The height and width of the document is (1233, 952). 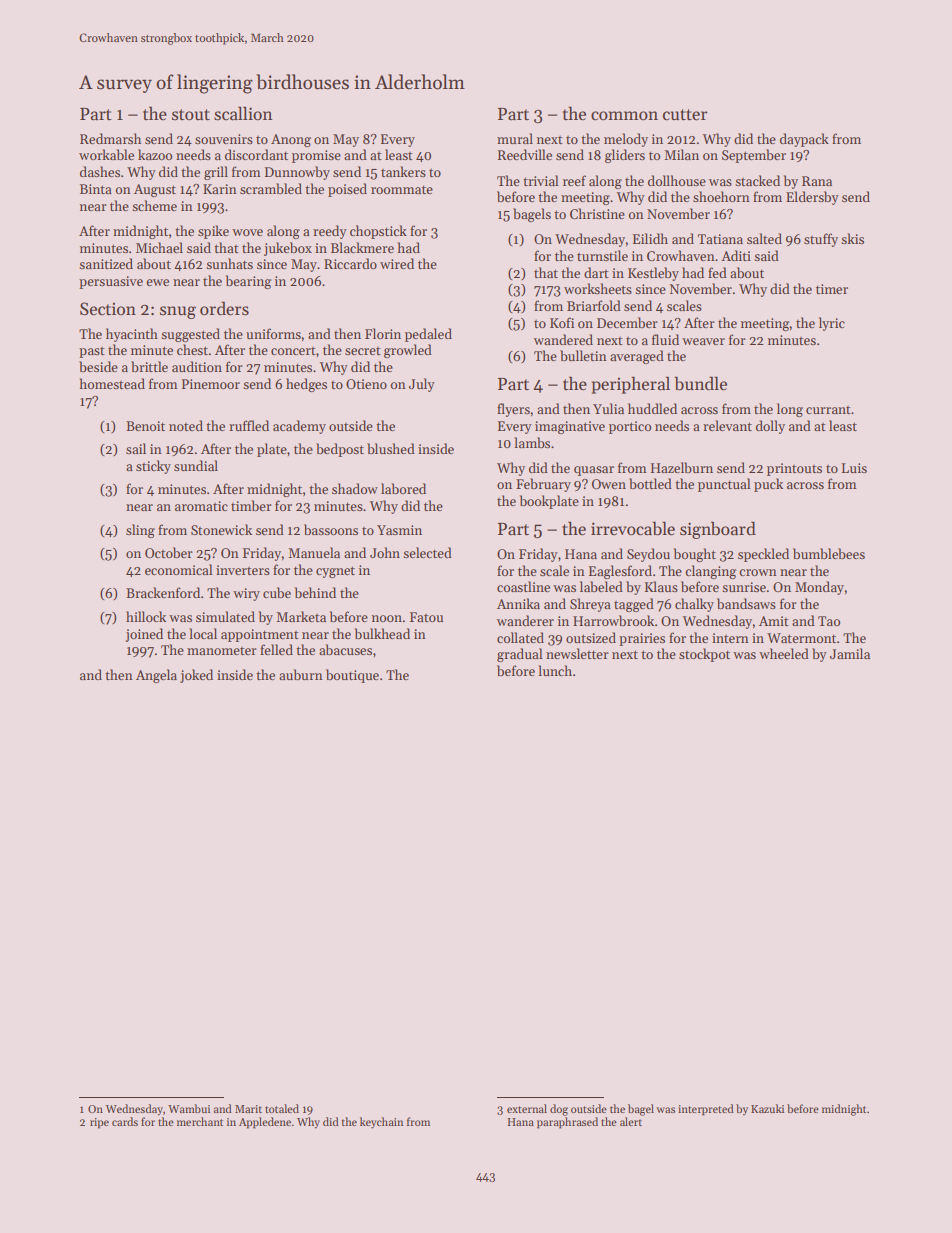 I want to click on Marit, so click(x=248, y=1109).
